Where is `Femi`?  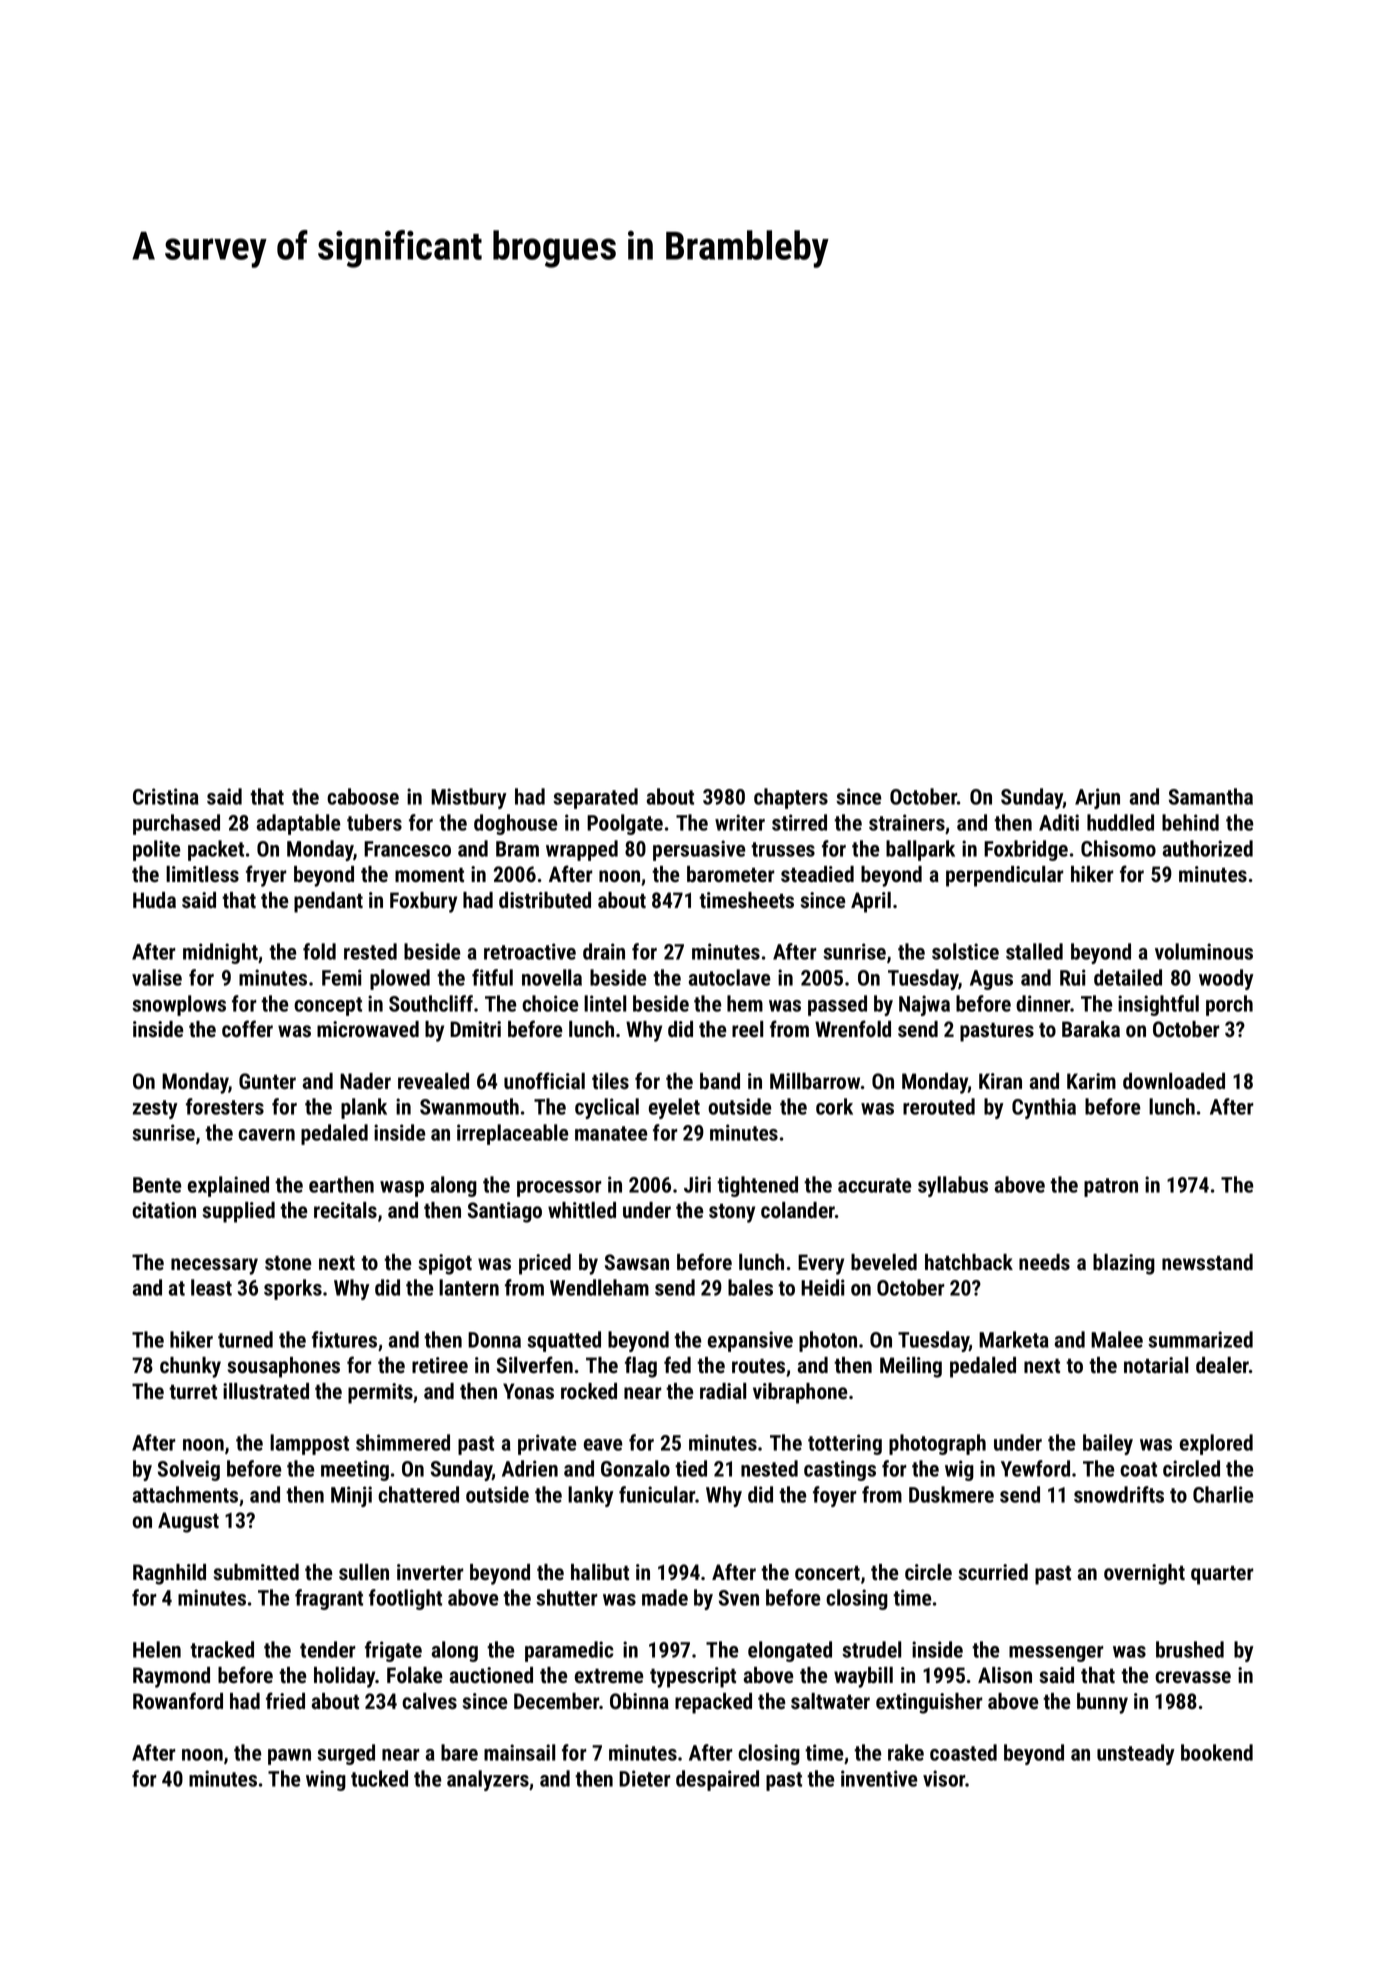 Femi is located at coordinates (342, 977).
